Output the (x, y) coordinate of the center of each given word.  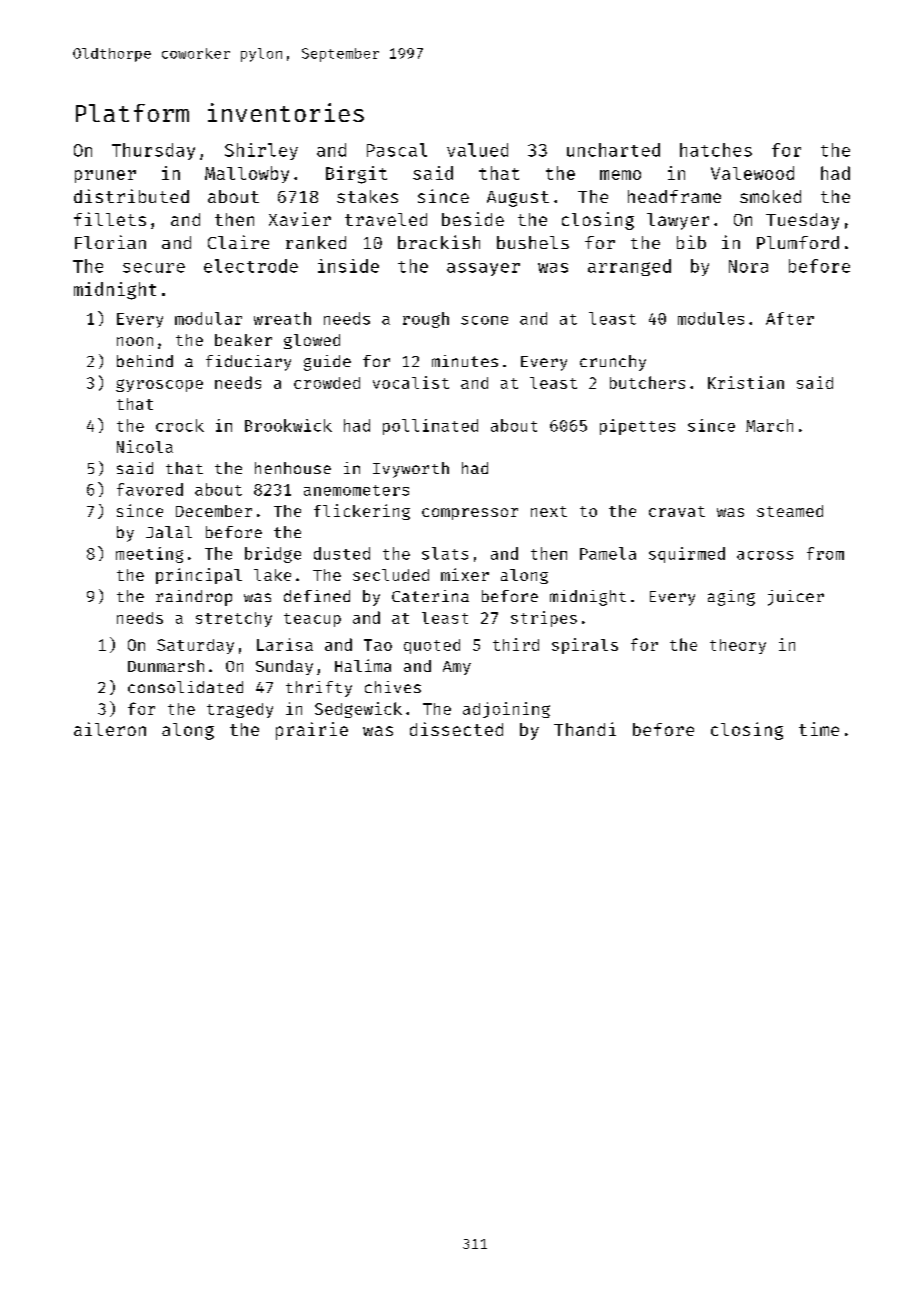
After (790, 318)
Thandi (585, 729)
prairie (312, 731)
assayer (483, 269)
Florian (110, 242)
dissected (456, 729)
